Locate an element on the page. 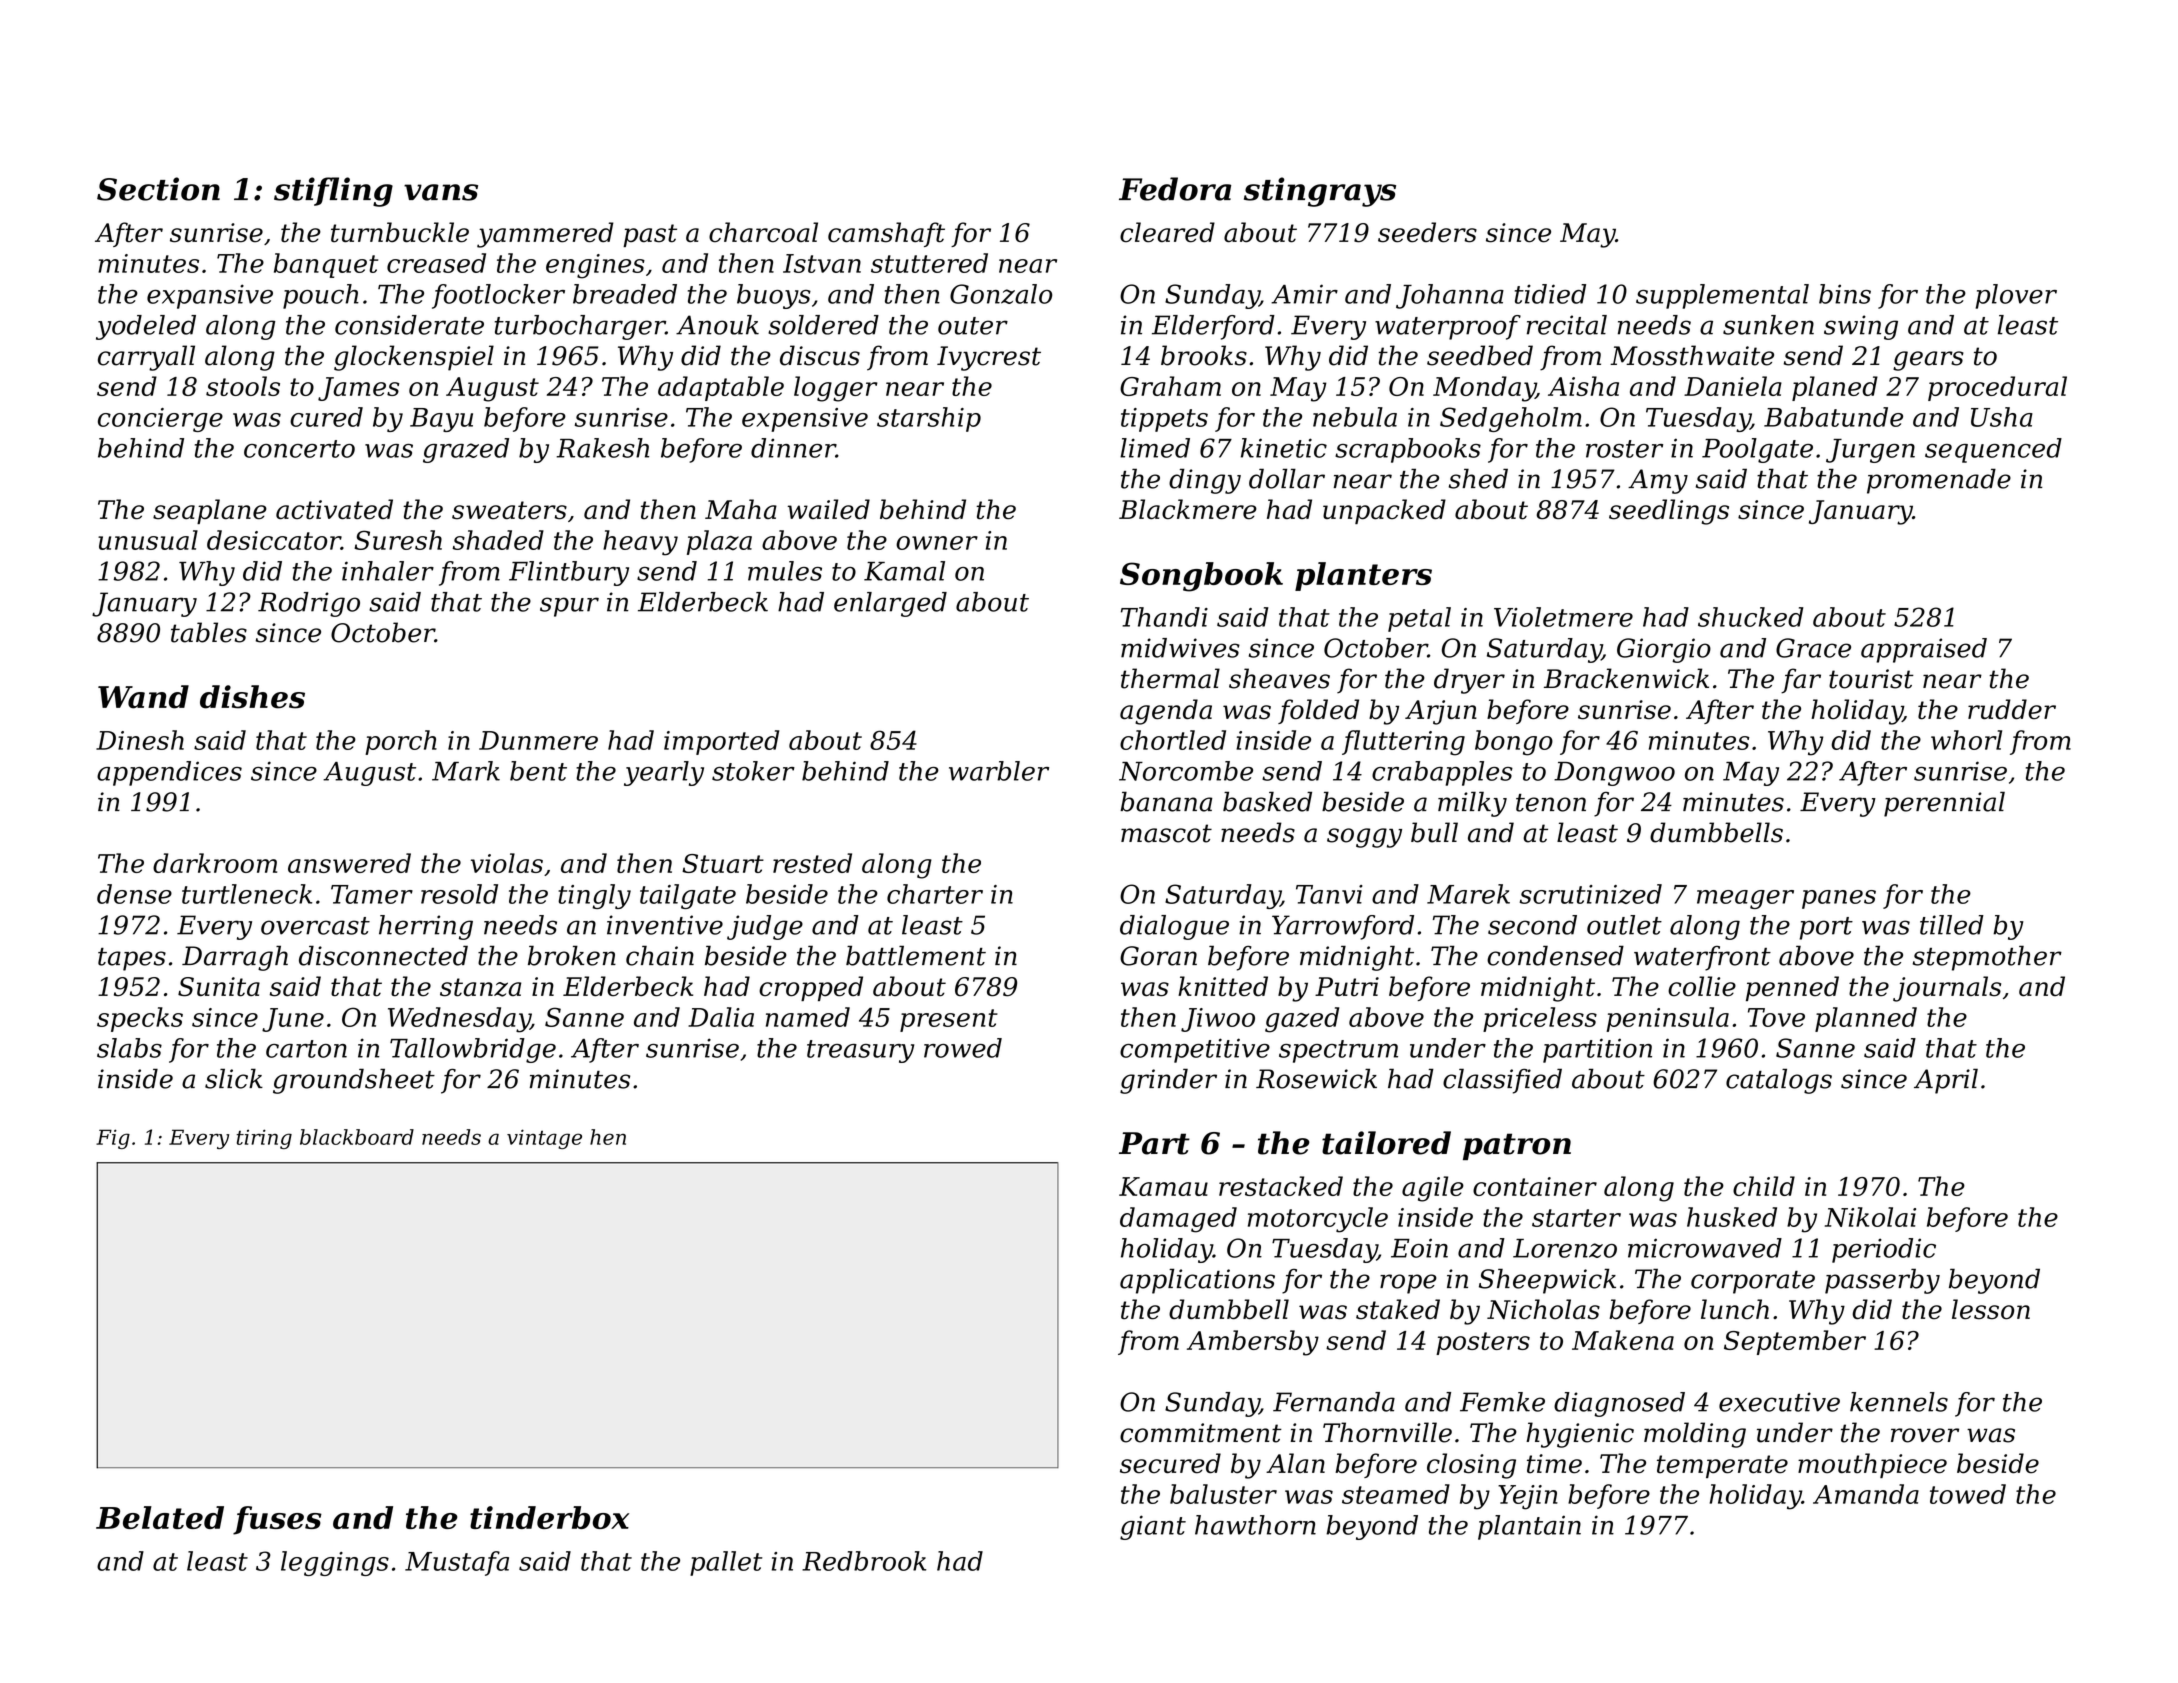 This image has width=2178, height=1683. April is located at coordinates (1946, 1081).
